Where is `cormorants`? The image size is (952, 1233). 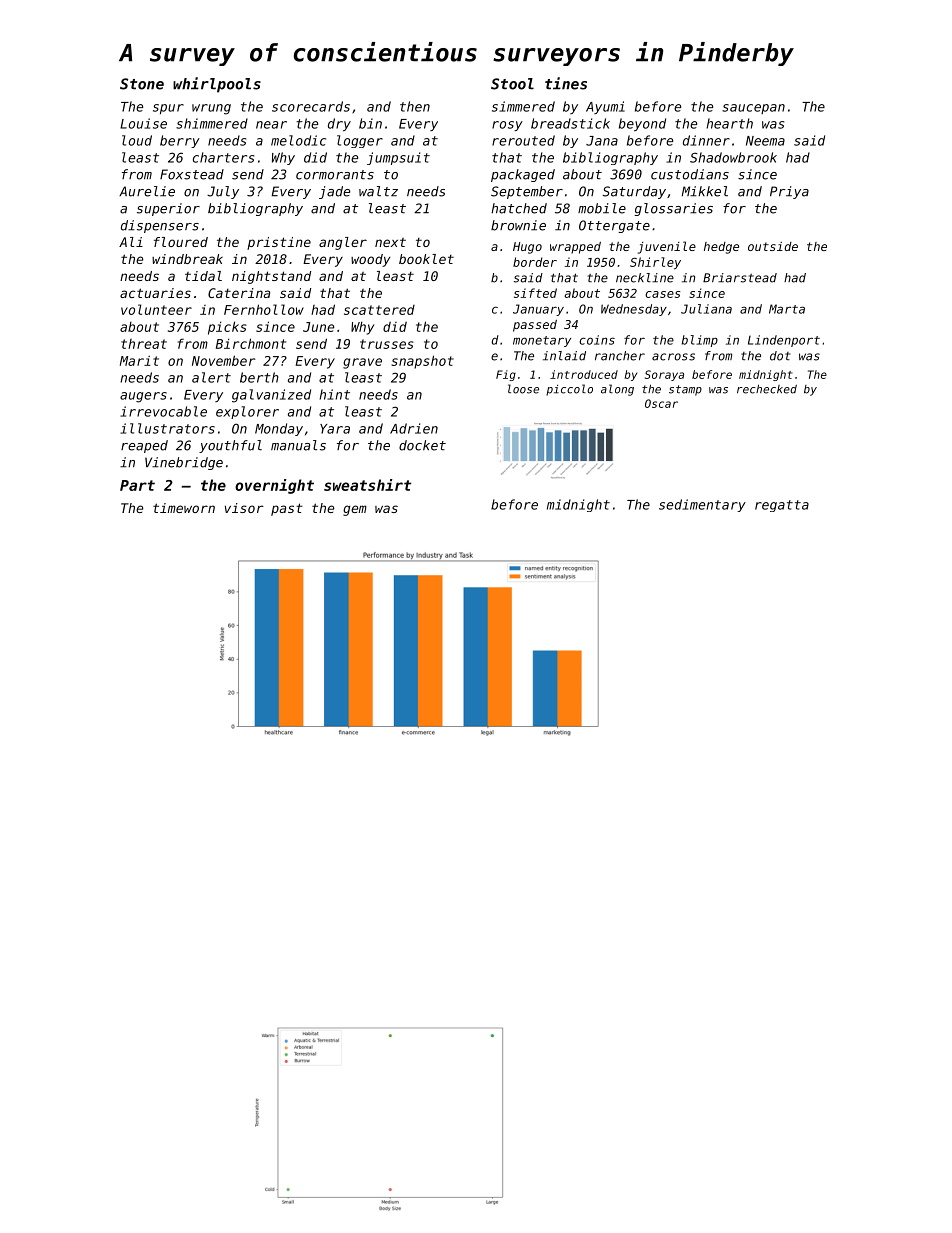
cormorants is located at coordinates (335, 175).
